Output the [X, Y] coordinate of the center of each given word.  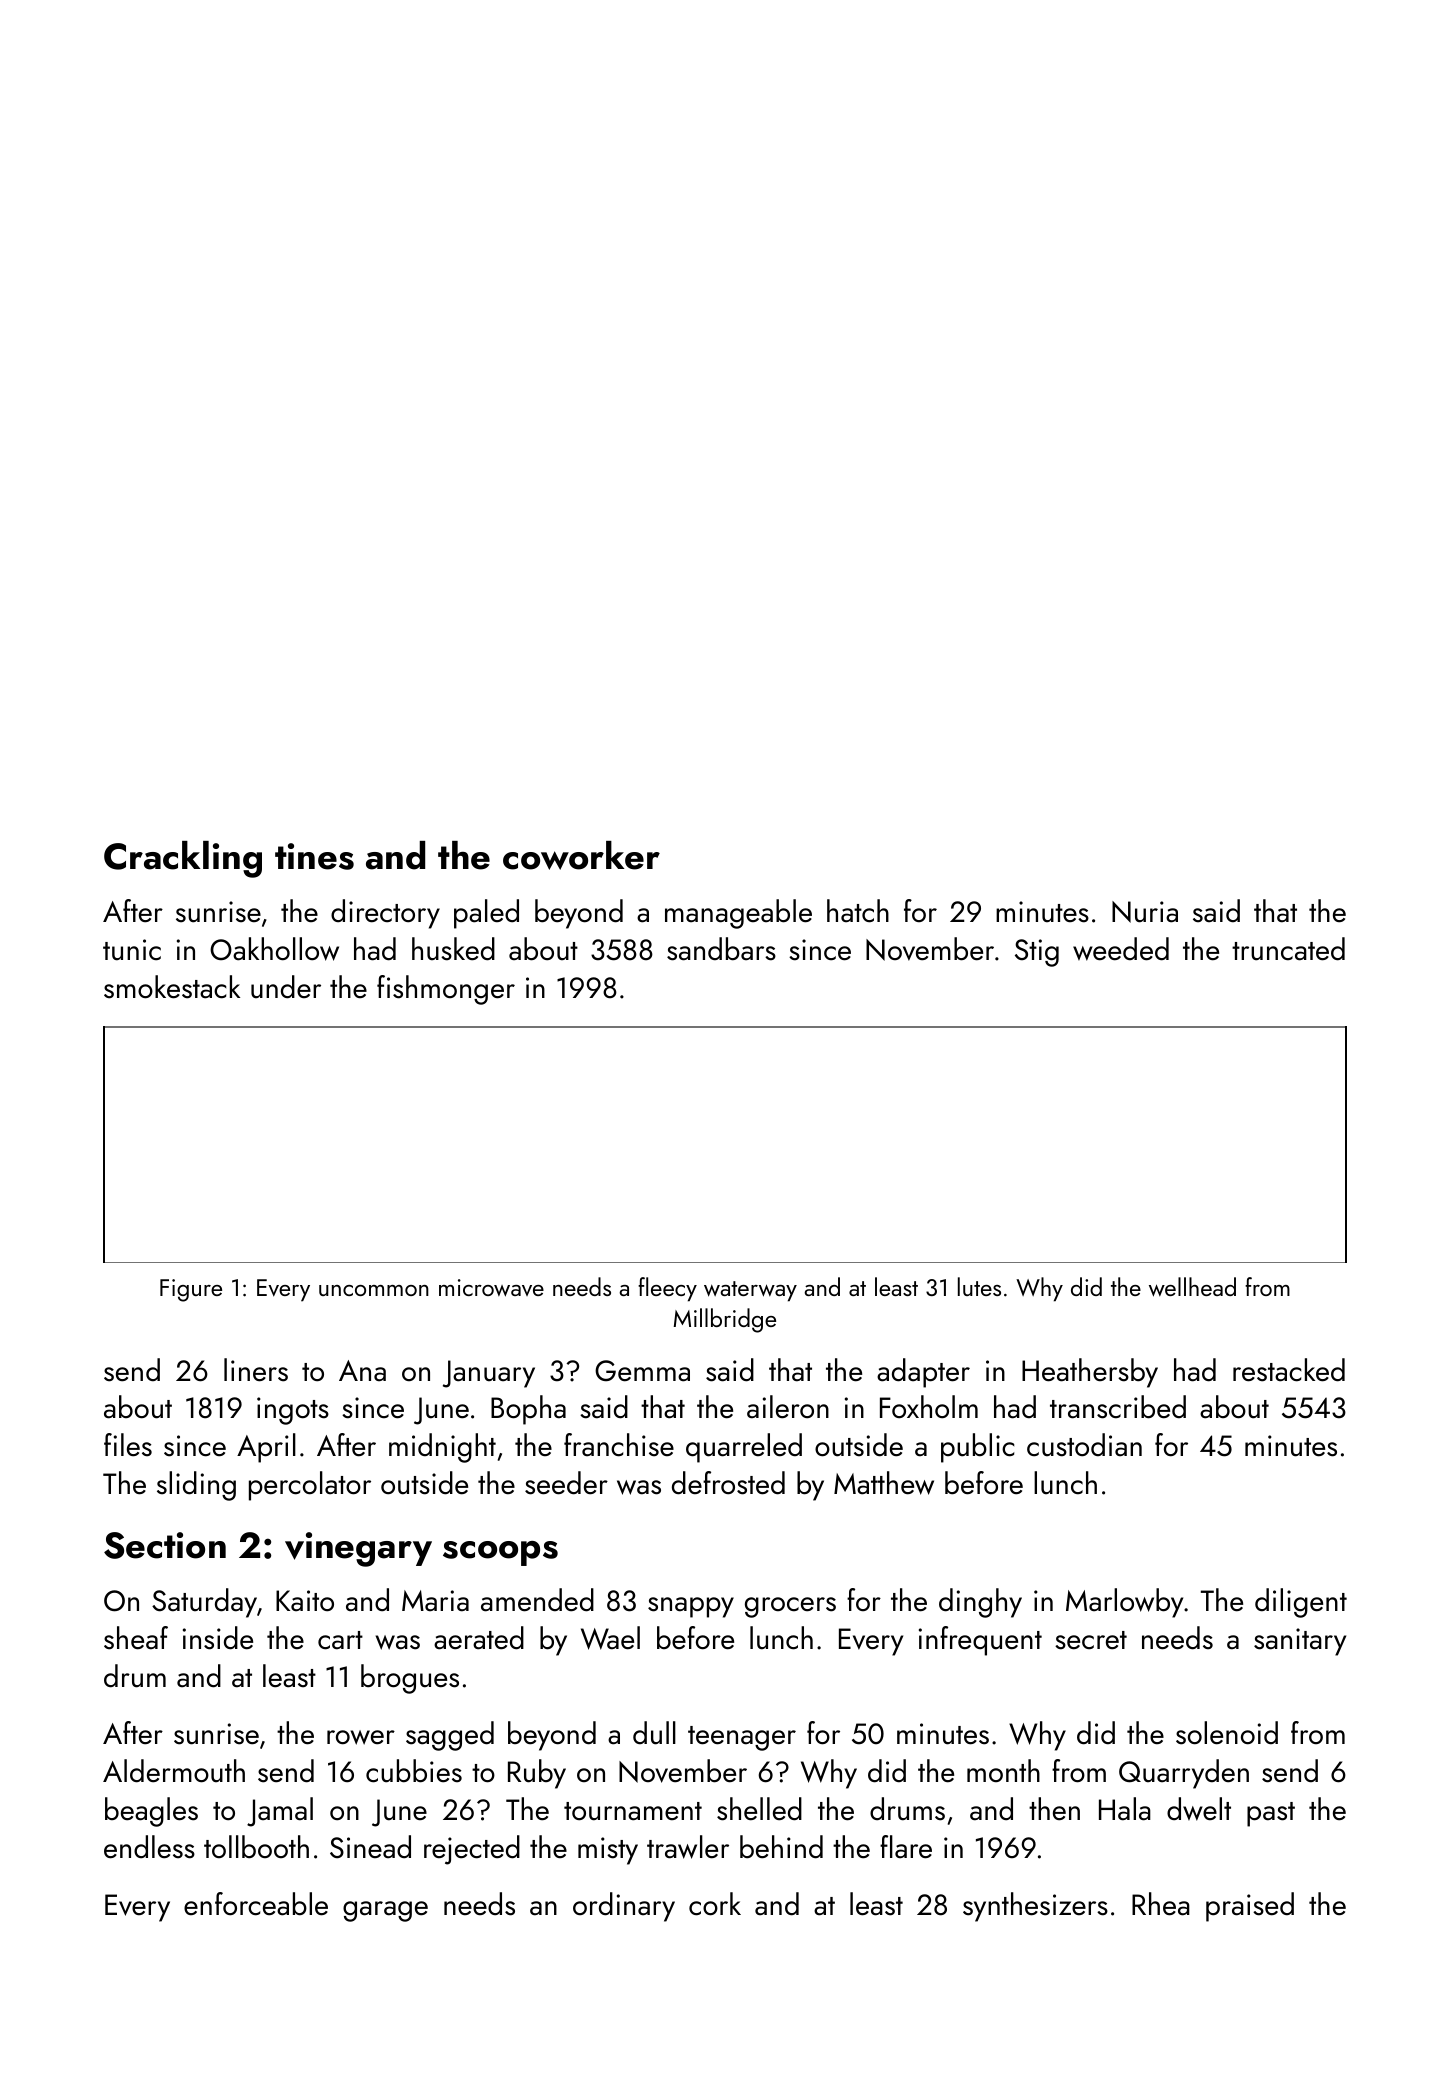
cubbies [414, 1771]
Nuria [1145, 912]
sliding [196, 1486]
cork [715, 1904]
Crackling [183, 859]
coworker [581, 855]
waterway [750, 1291]
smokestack [172, 987]
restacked [1289, 1370]
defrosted [728, 1483]
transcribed [1118, 1407]
